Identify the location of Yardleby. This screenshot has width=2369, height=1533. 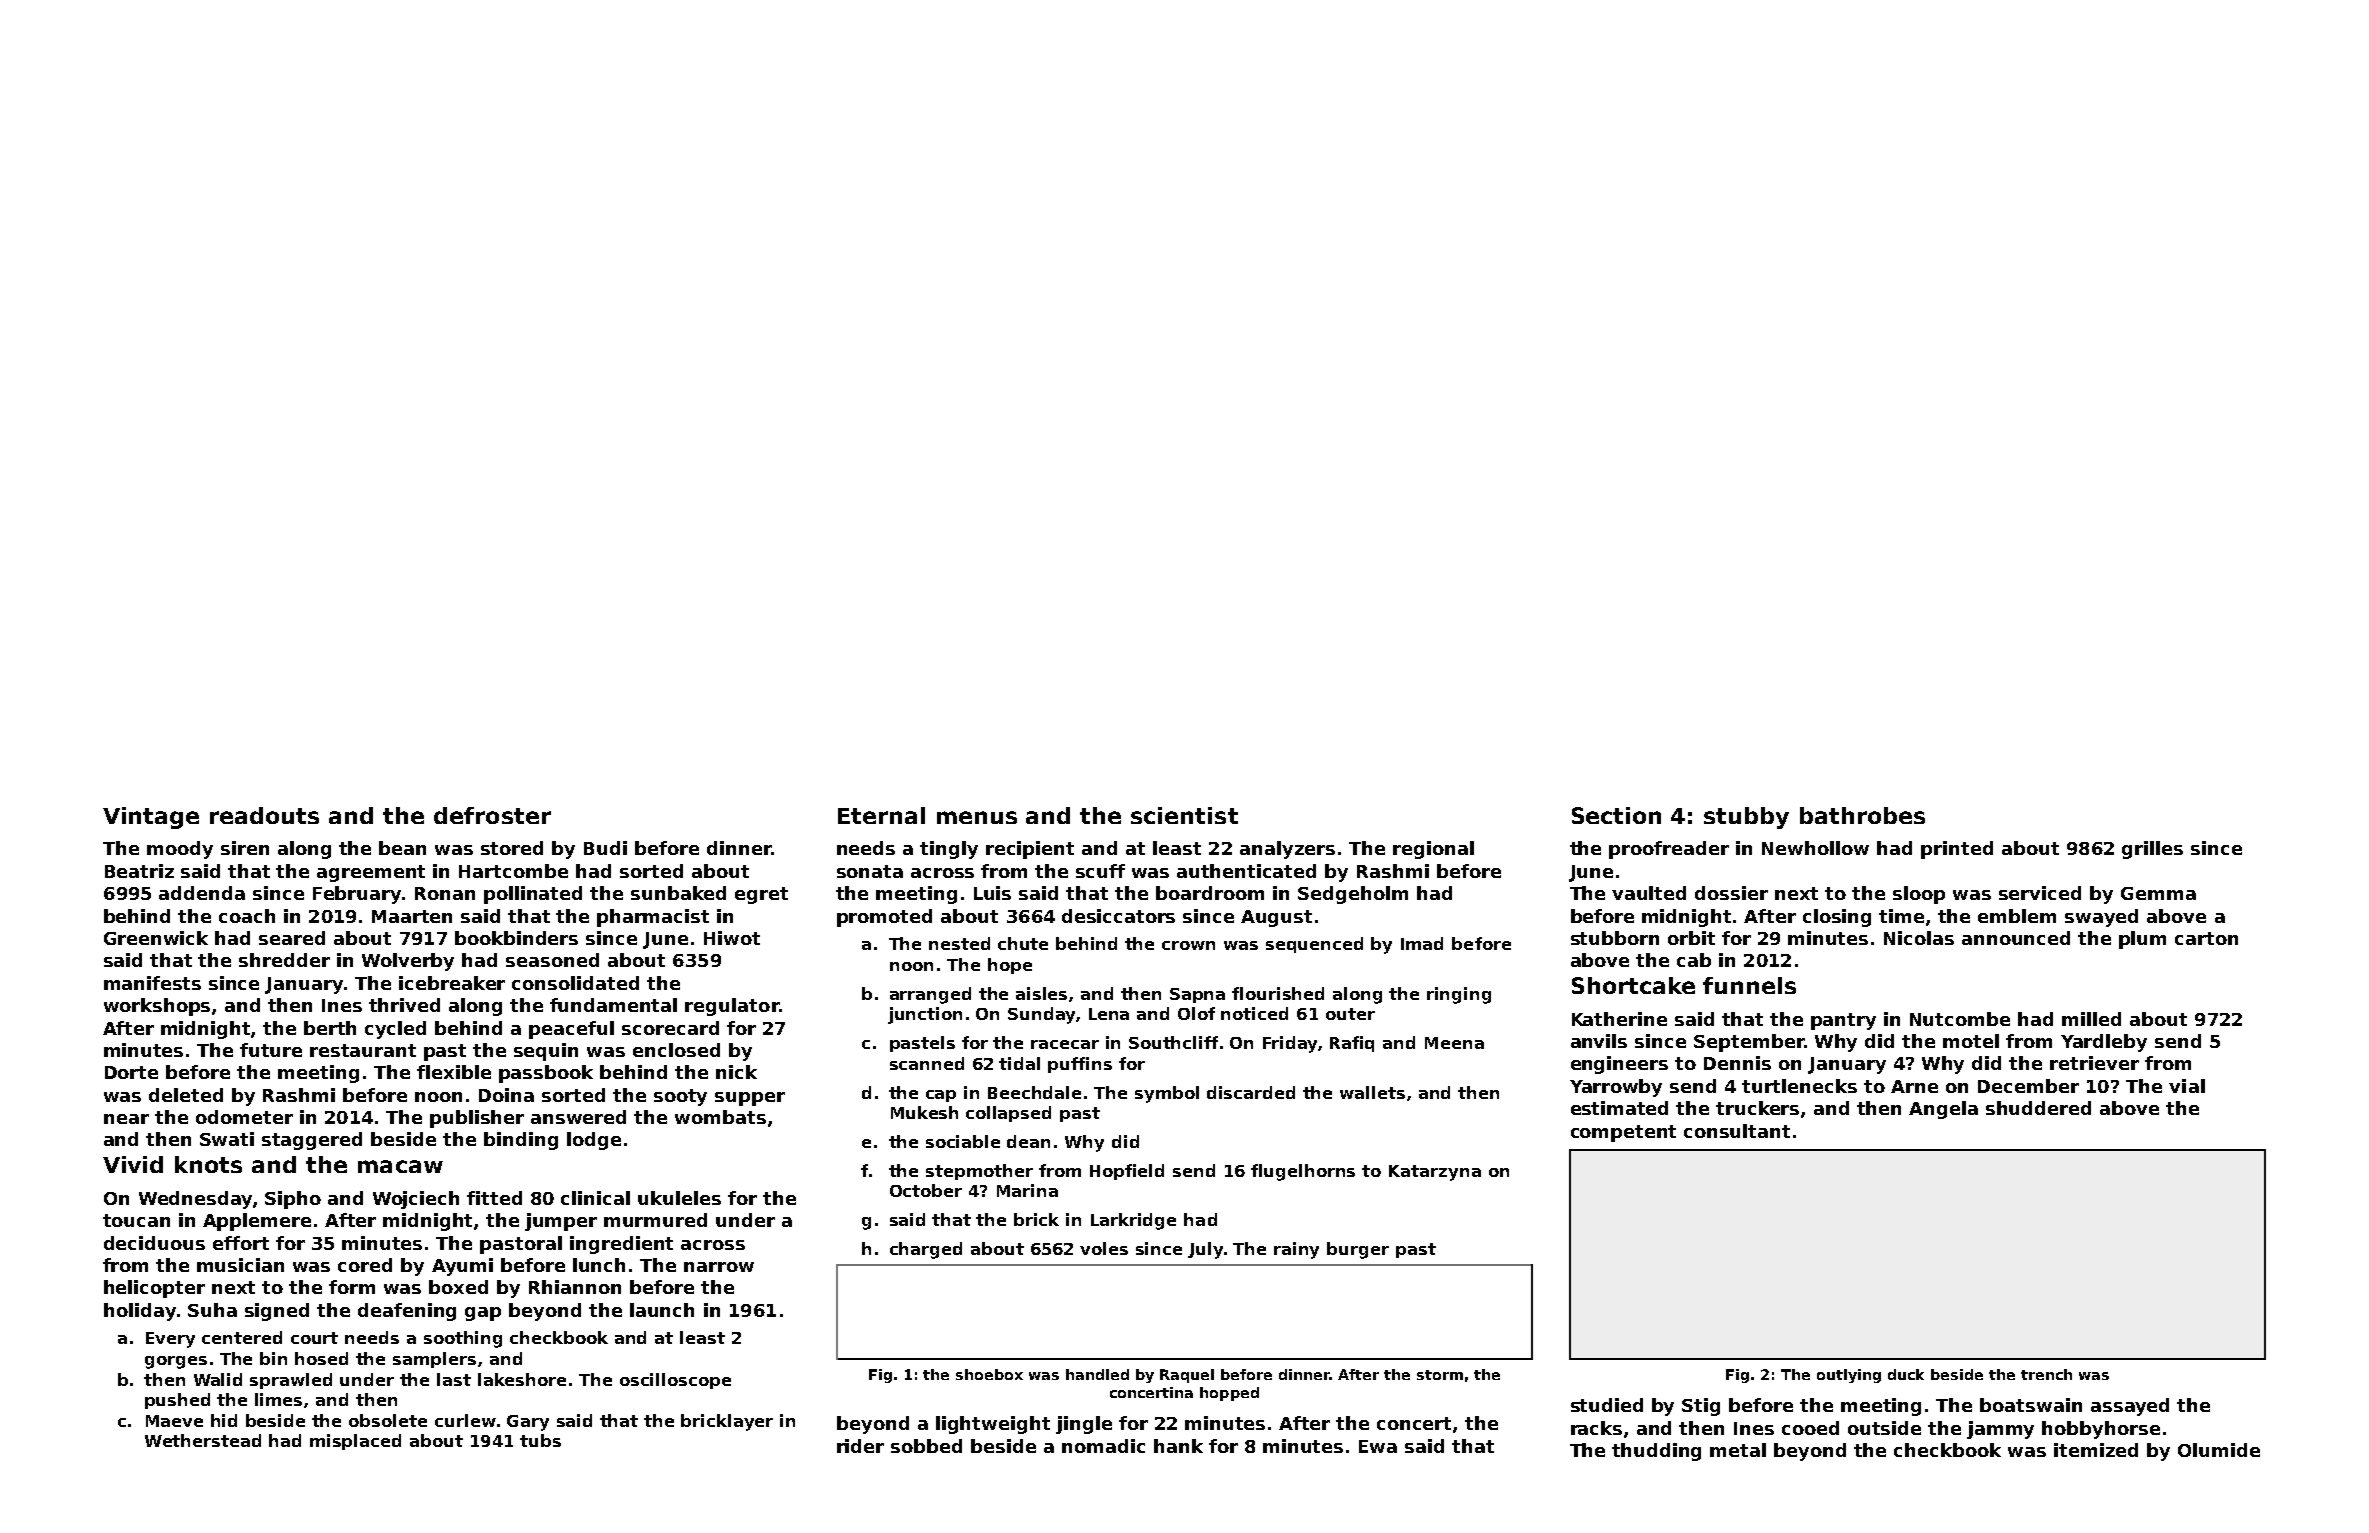
(2104, 1043).
